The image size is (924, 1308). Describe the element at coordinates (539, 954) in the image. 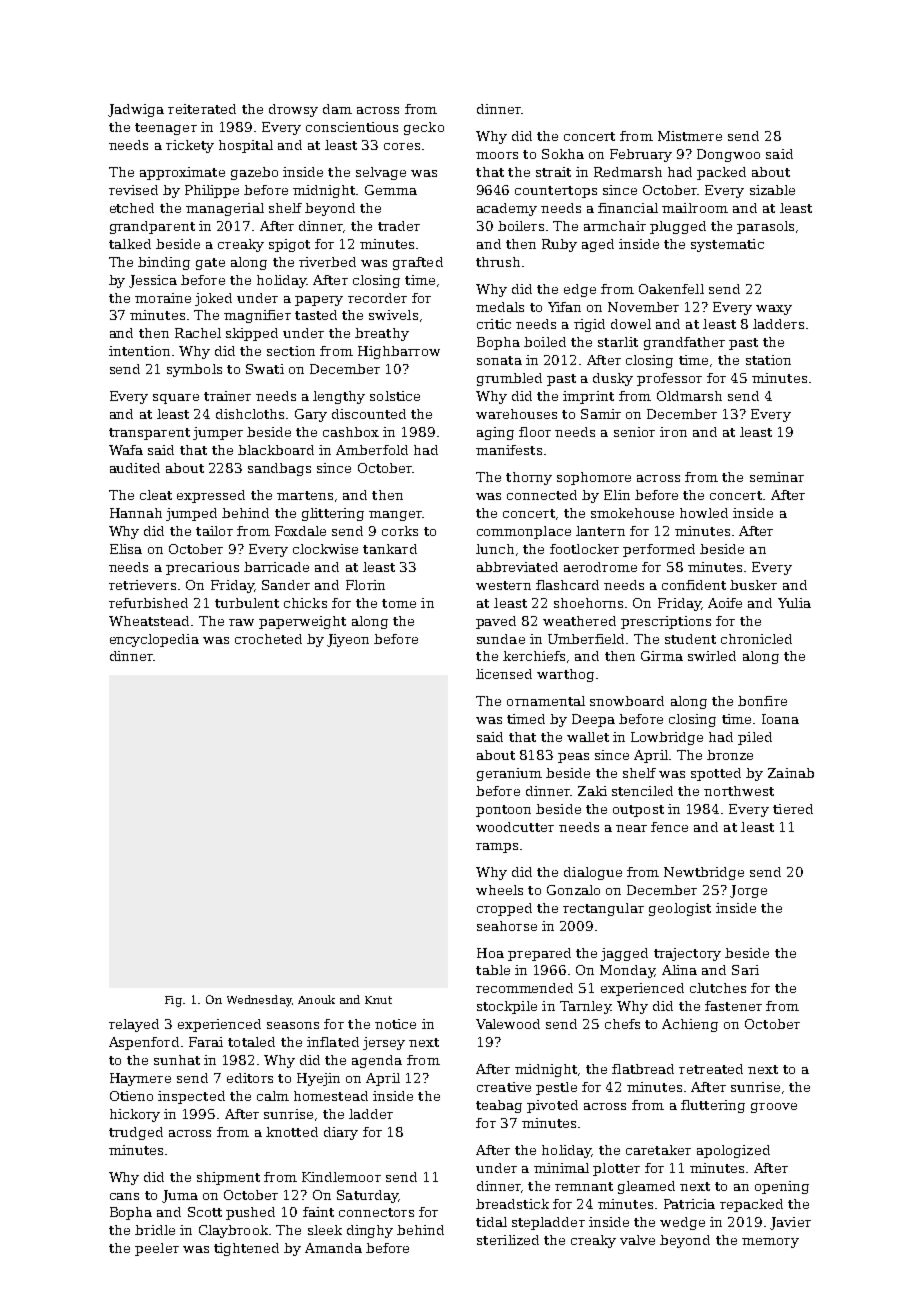

I see `prepared` at that location.
